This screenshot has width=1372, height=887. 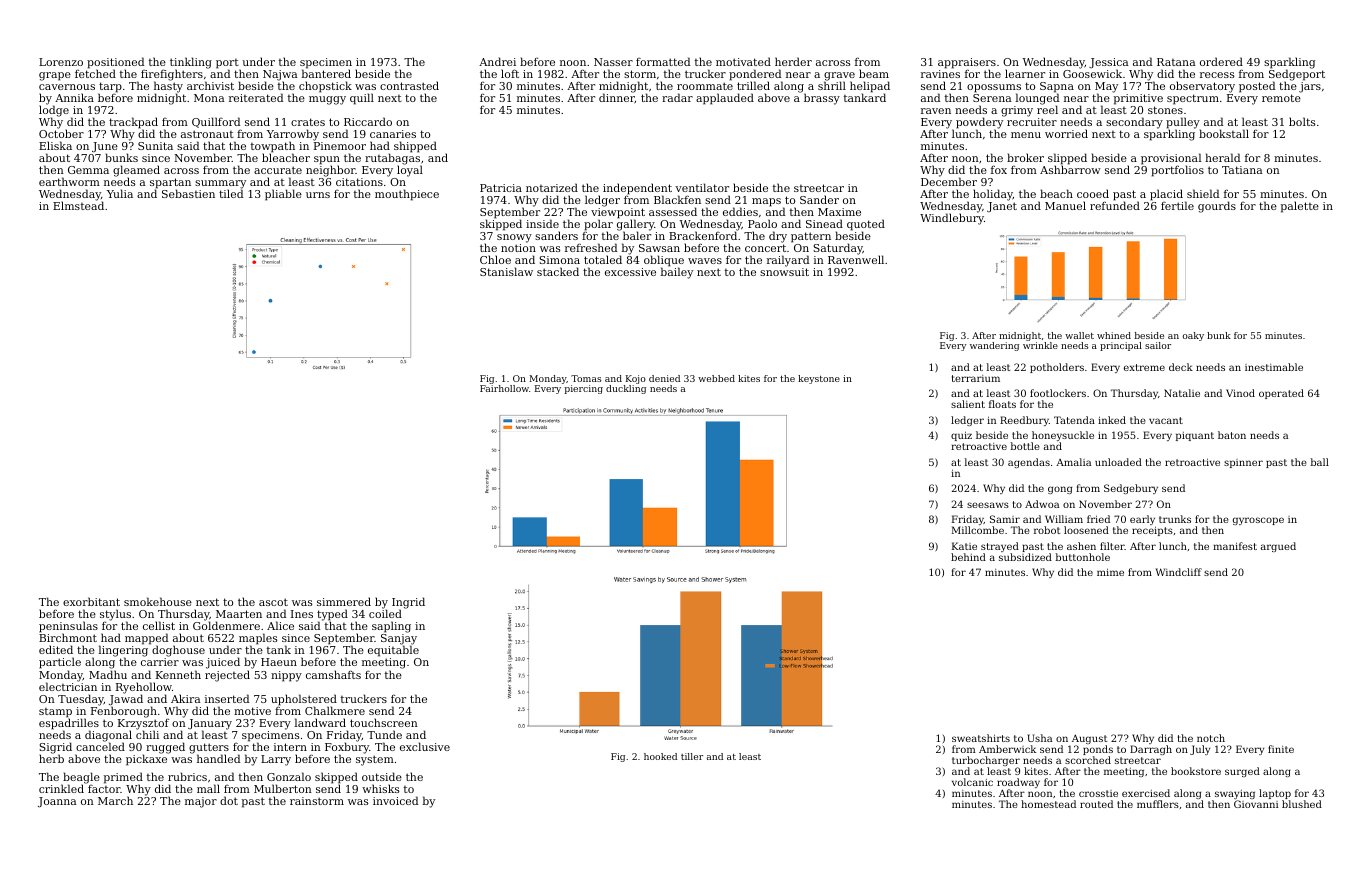 I want to click on Fairhollow, so click(x=504, y=388).
